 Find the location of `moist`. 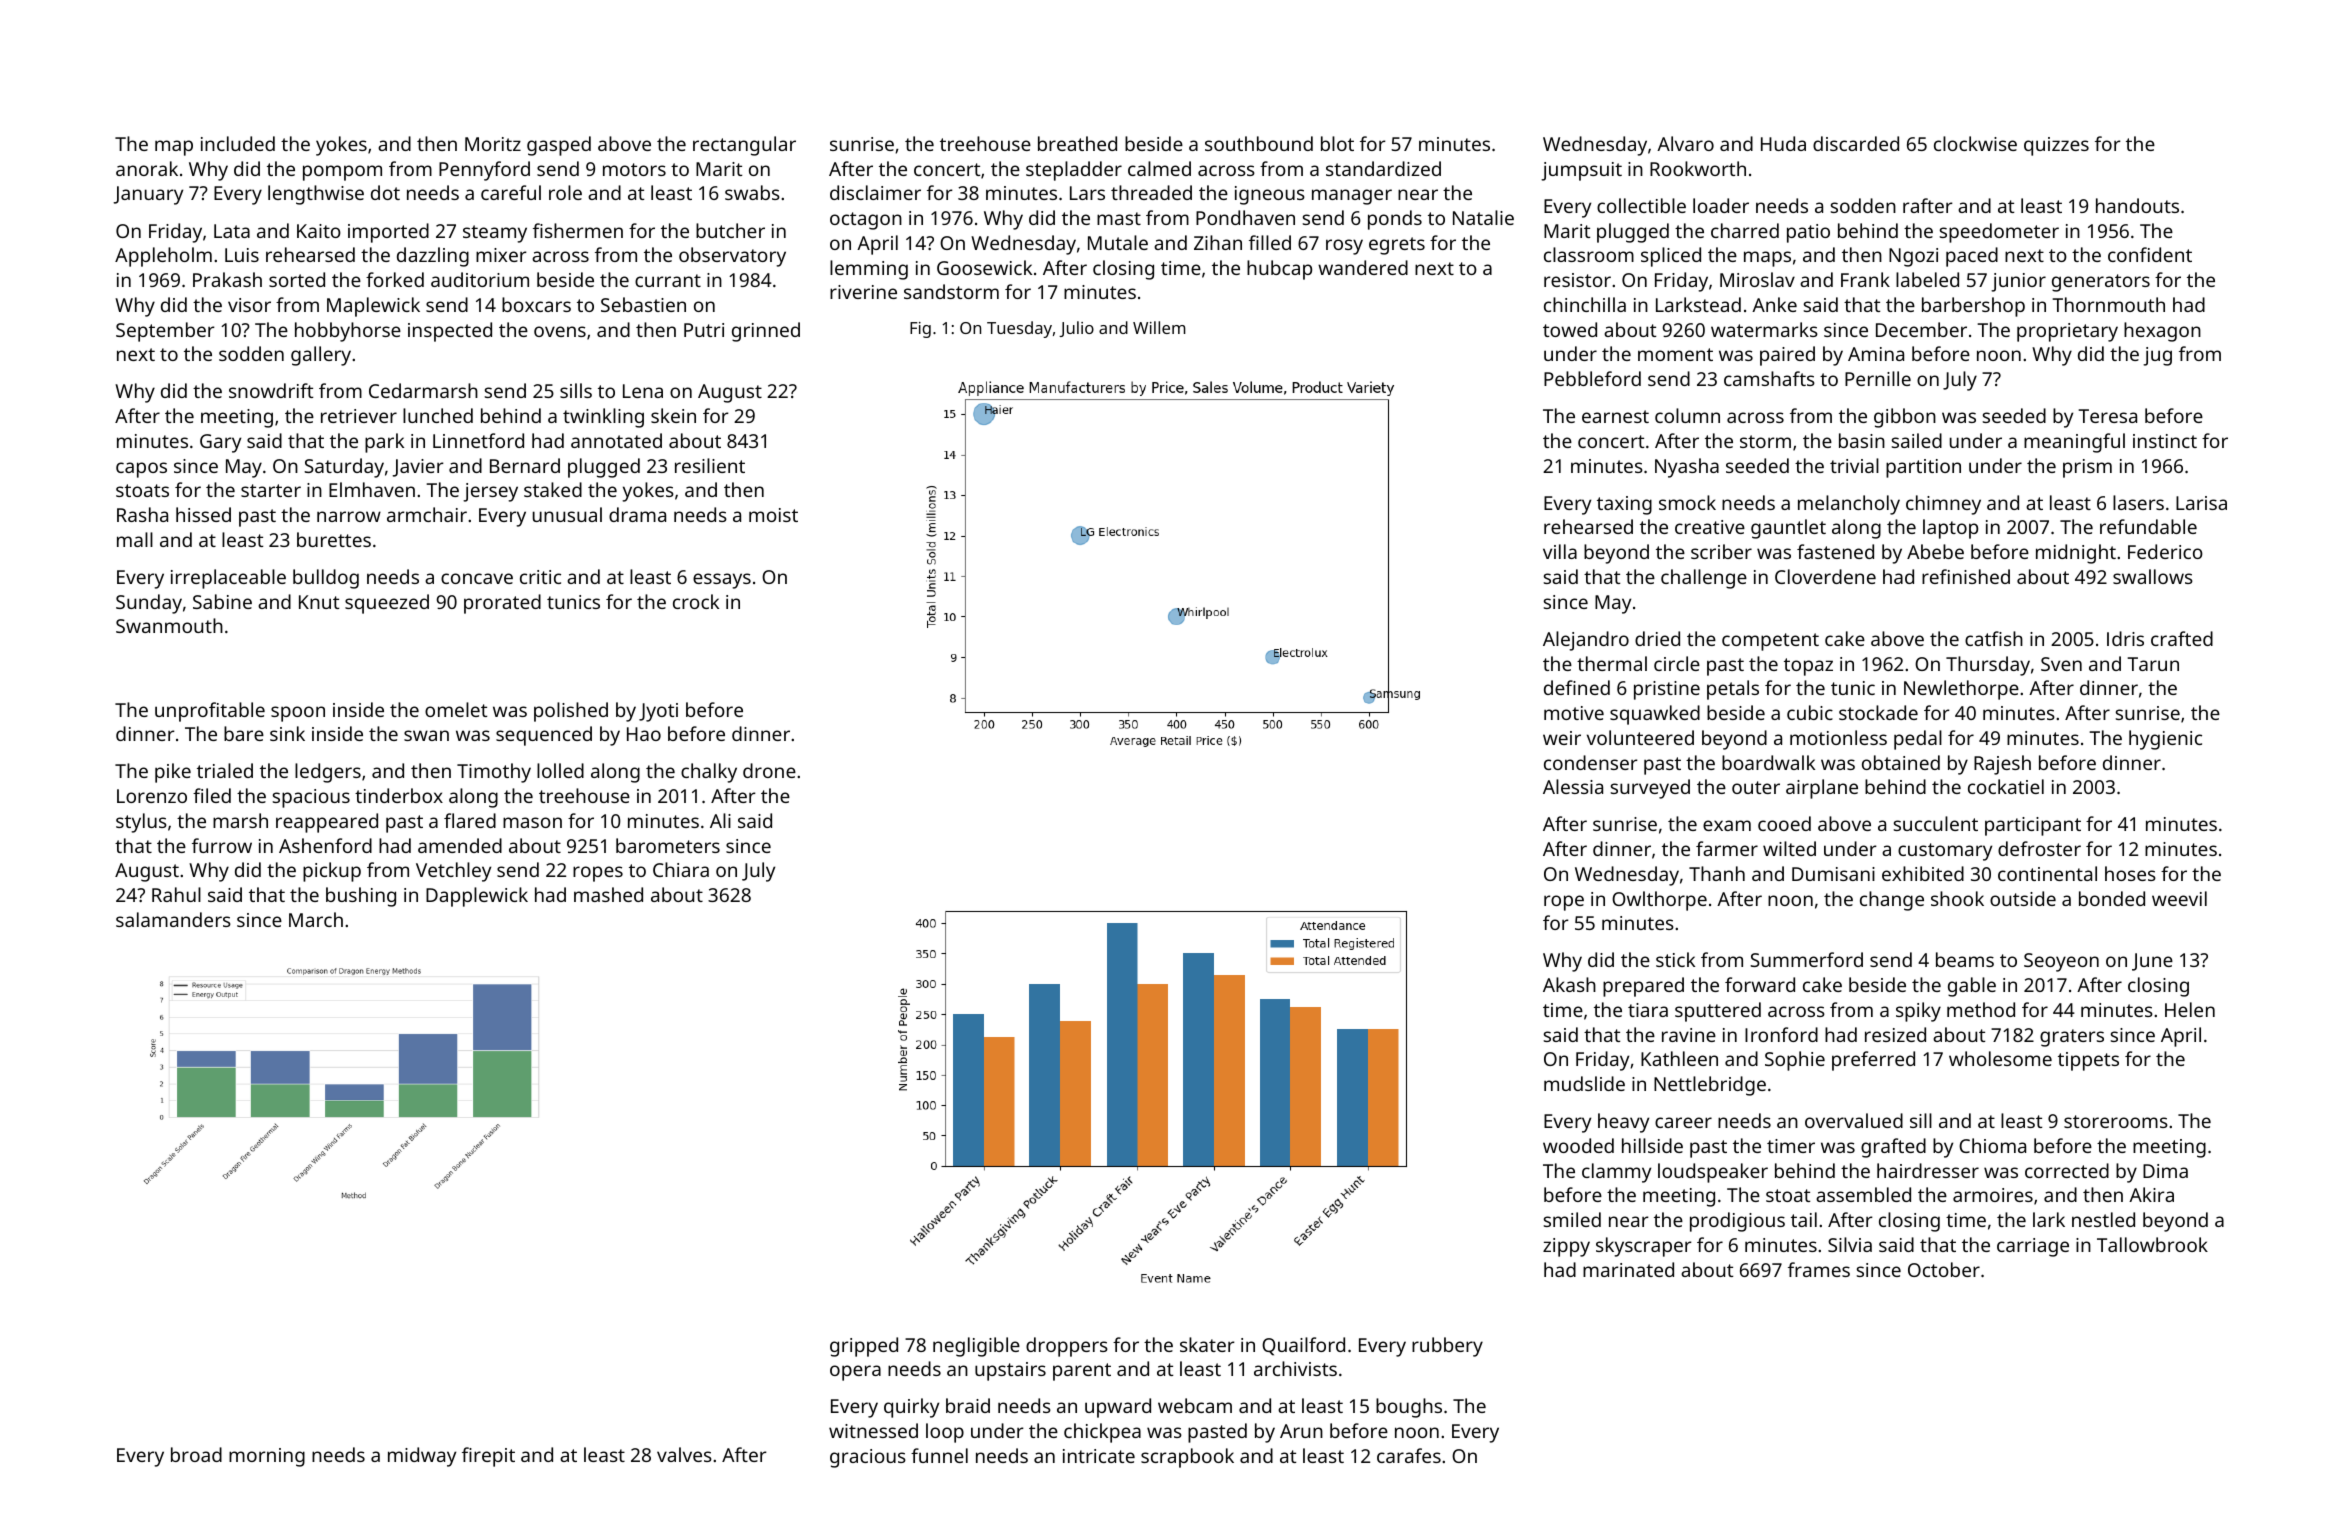

moist is located at coordinates (773, 515).
